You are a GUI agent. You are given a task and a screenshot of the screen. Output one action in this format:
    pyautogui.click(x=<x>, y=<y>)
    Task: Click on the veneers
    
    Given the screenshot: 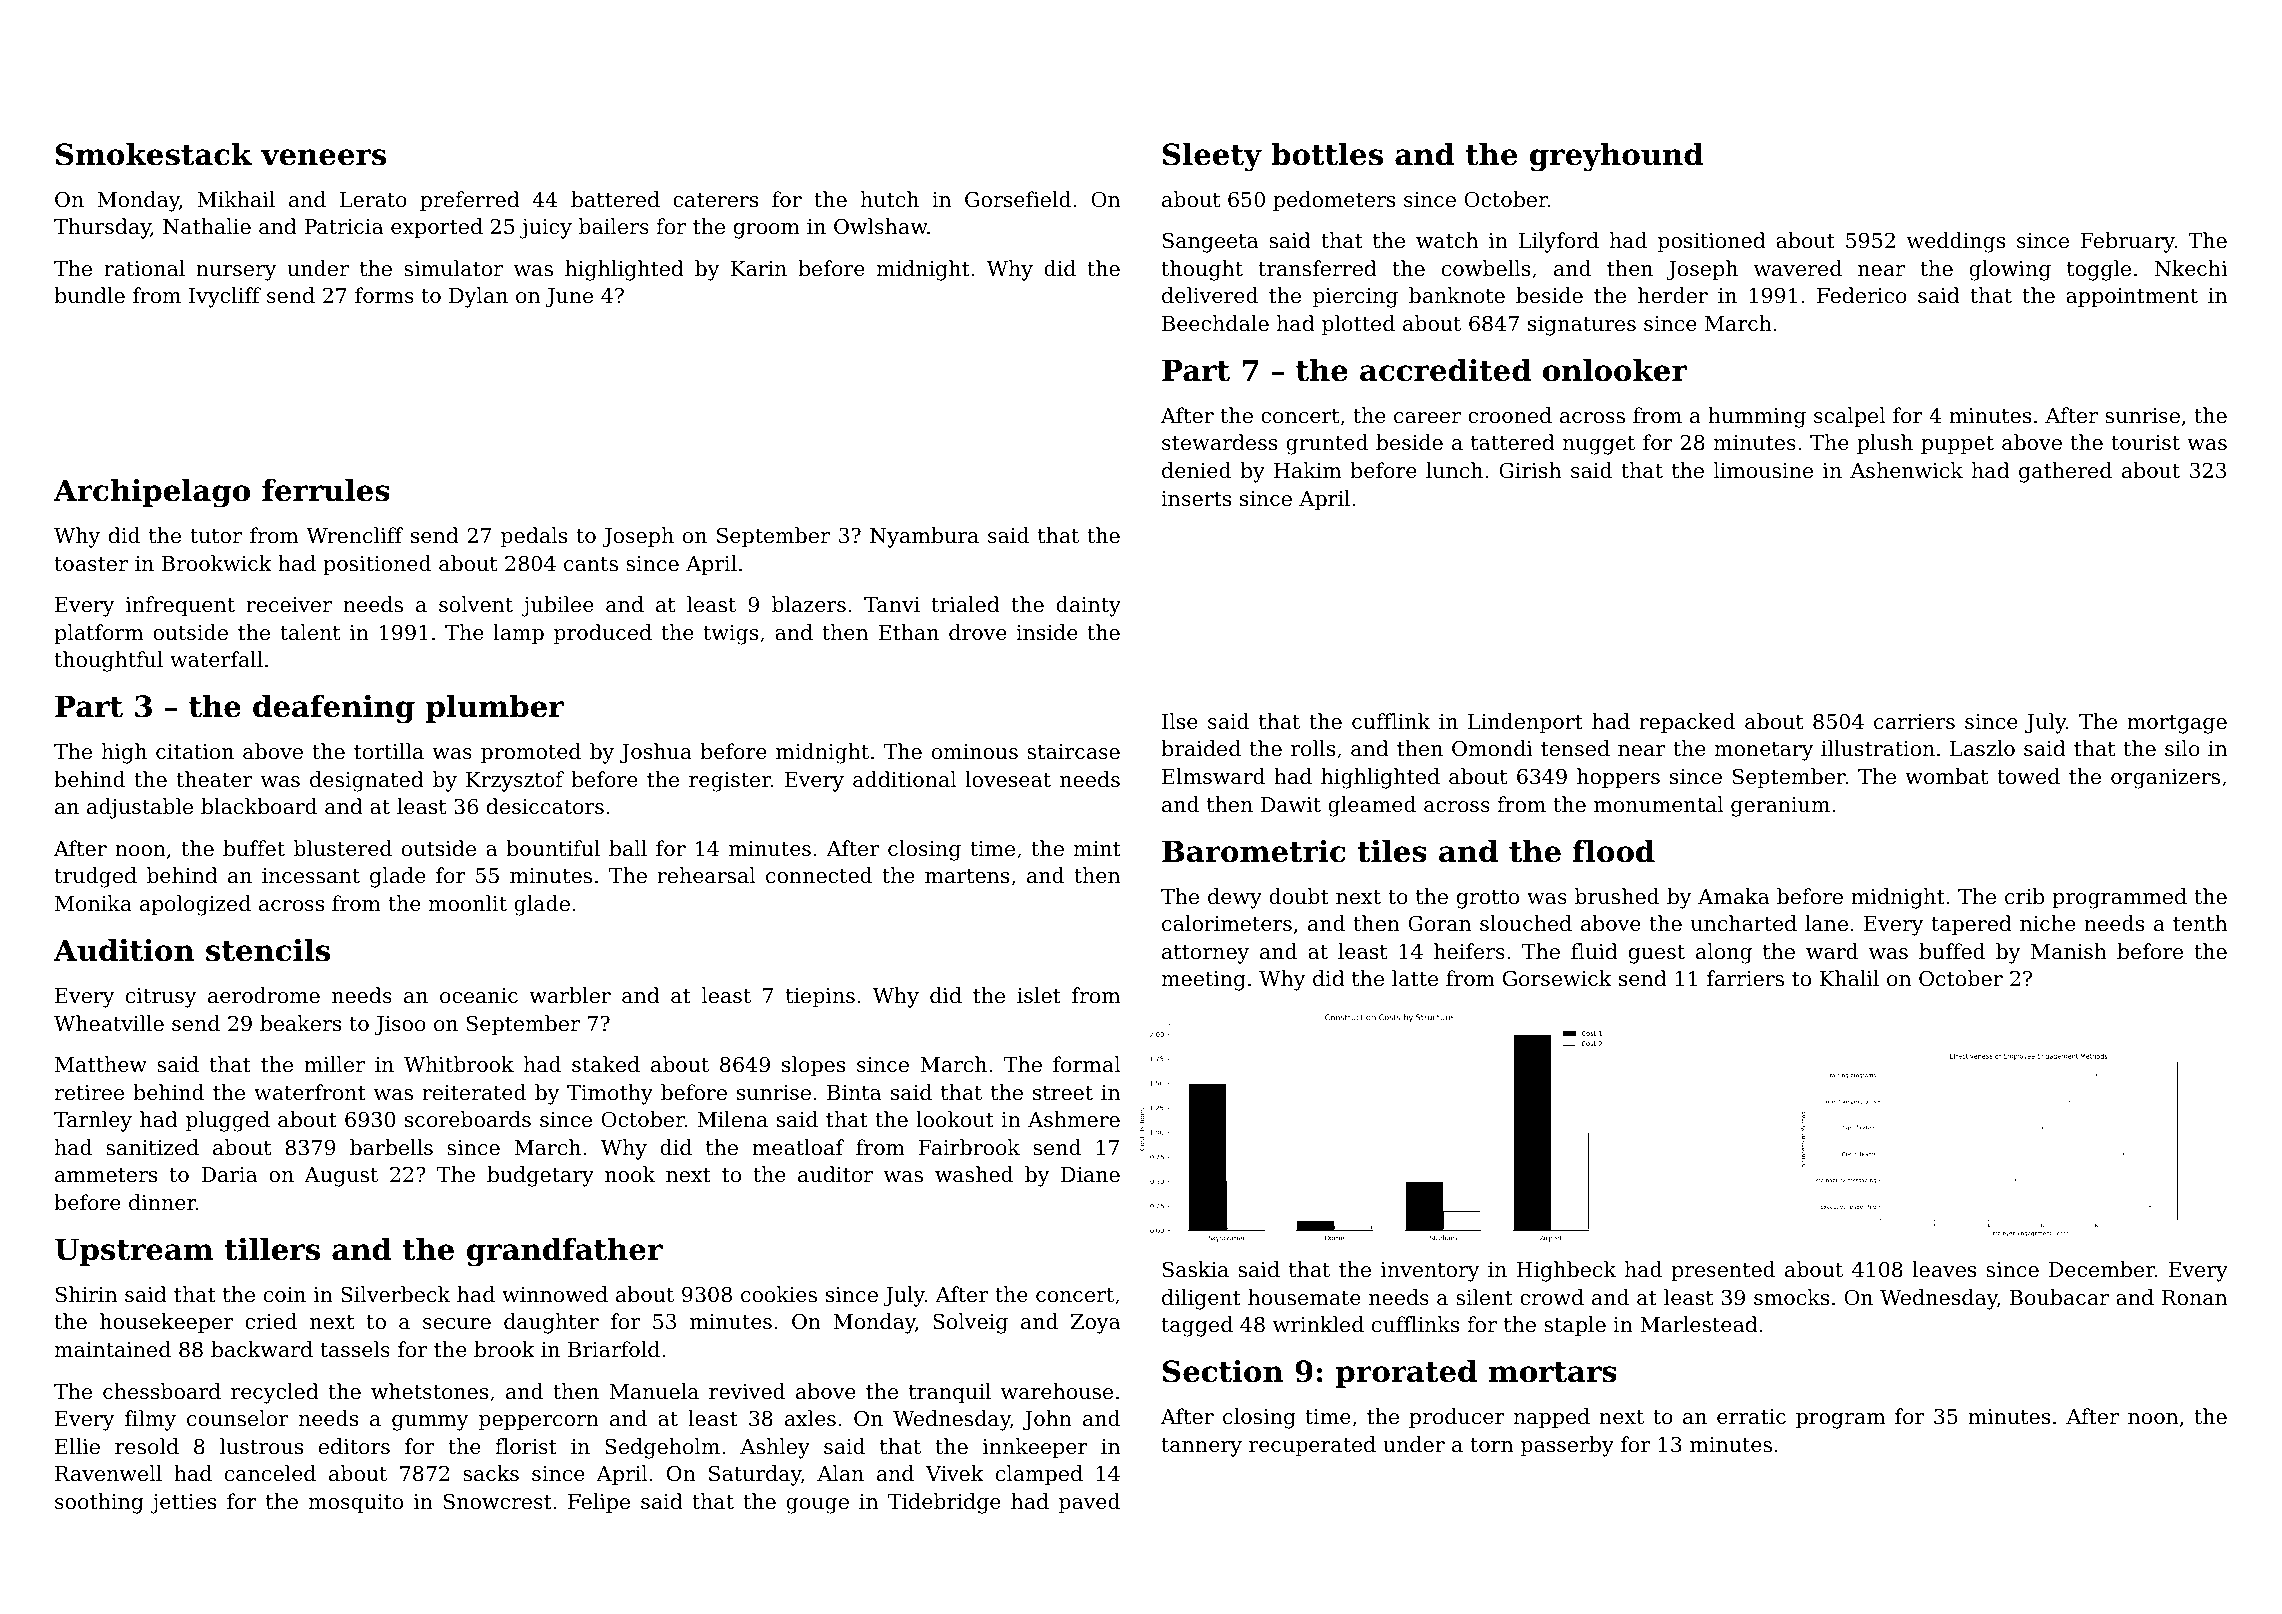 What is the action you would take?
    pyautogui.click(x=323, y=157)
